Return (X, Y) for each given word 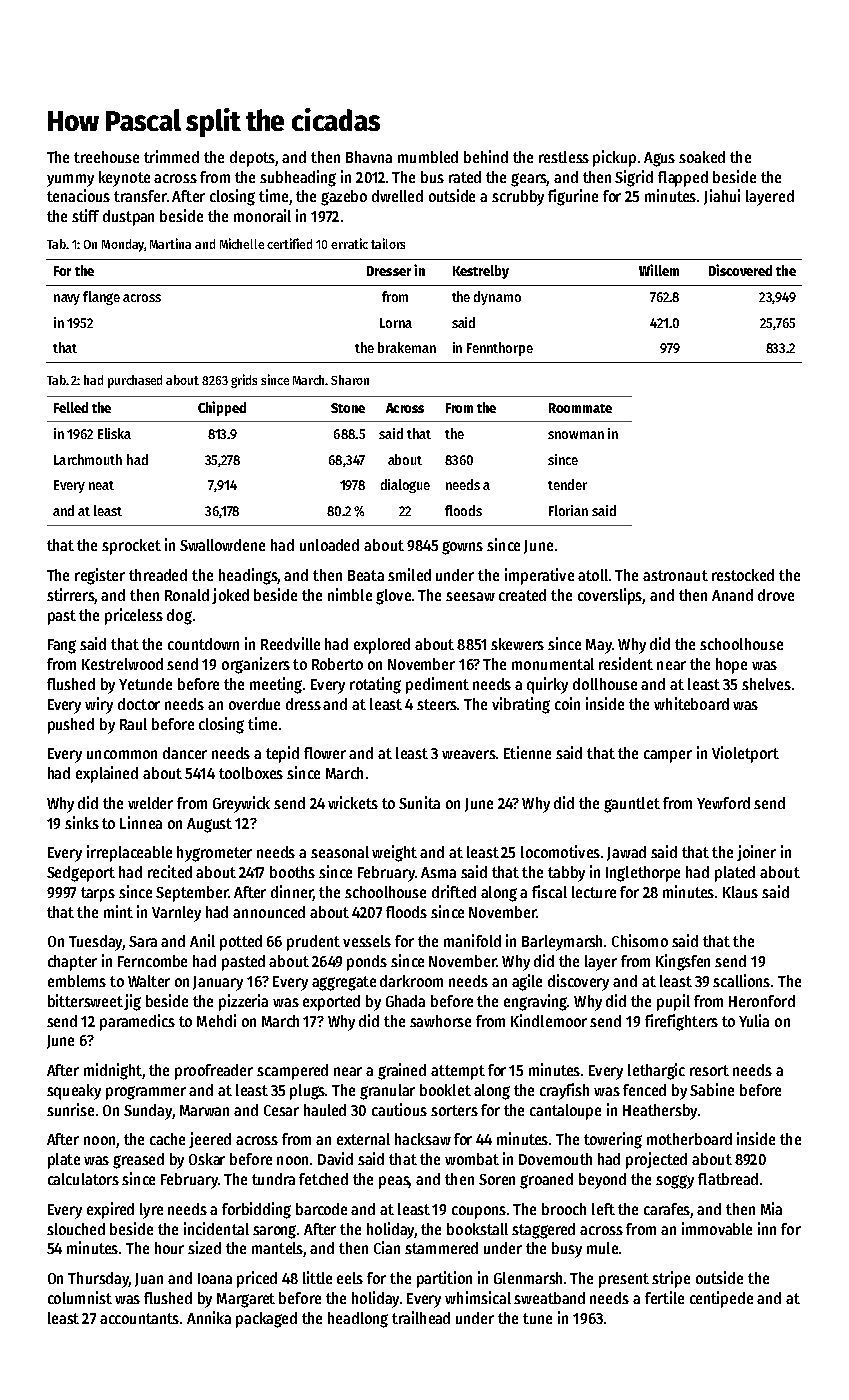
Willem (659, 270)
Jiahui (722, 197)
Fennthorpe (500, 349)
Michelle (242, 243)
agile (527, 982)
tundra (273, 1179)
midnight (113, 1071)
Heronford (762, 1001)
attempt (458, 1072)
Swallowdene (222, 545)
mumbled (428, 157)
